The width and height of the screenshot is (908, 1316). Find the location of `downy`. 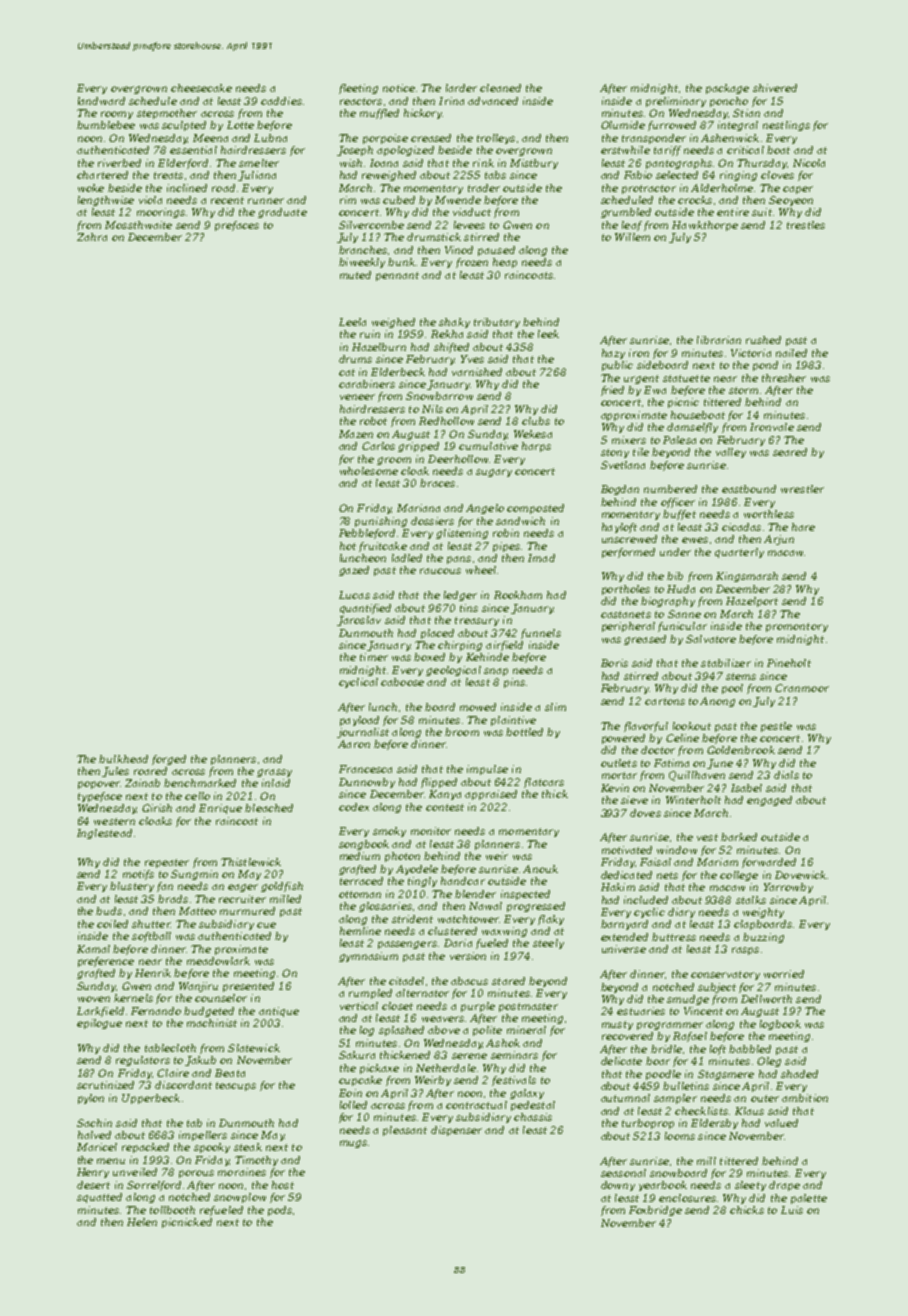

downy is located at coordinates (618, 1186).
